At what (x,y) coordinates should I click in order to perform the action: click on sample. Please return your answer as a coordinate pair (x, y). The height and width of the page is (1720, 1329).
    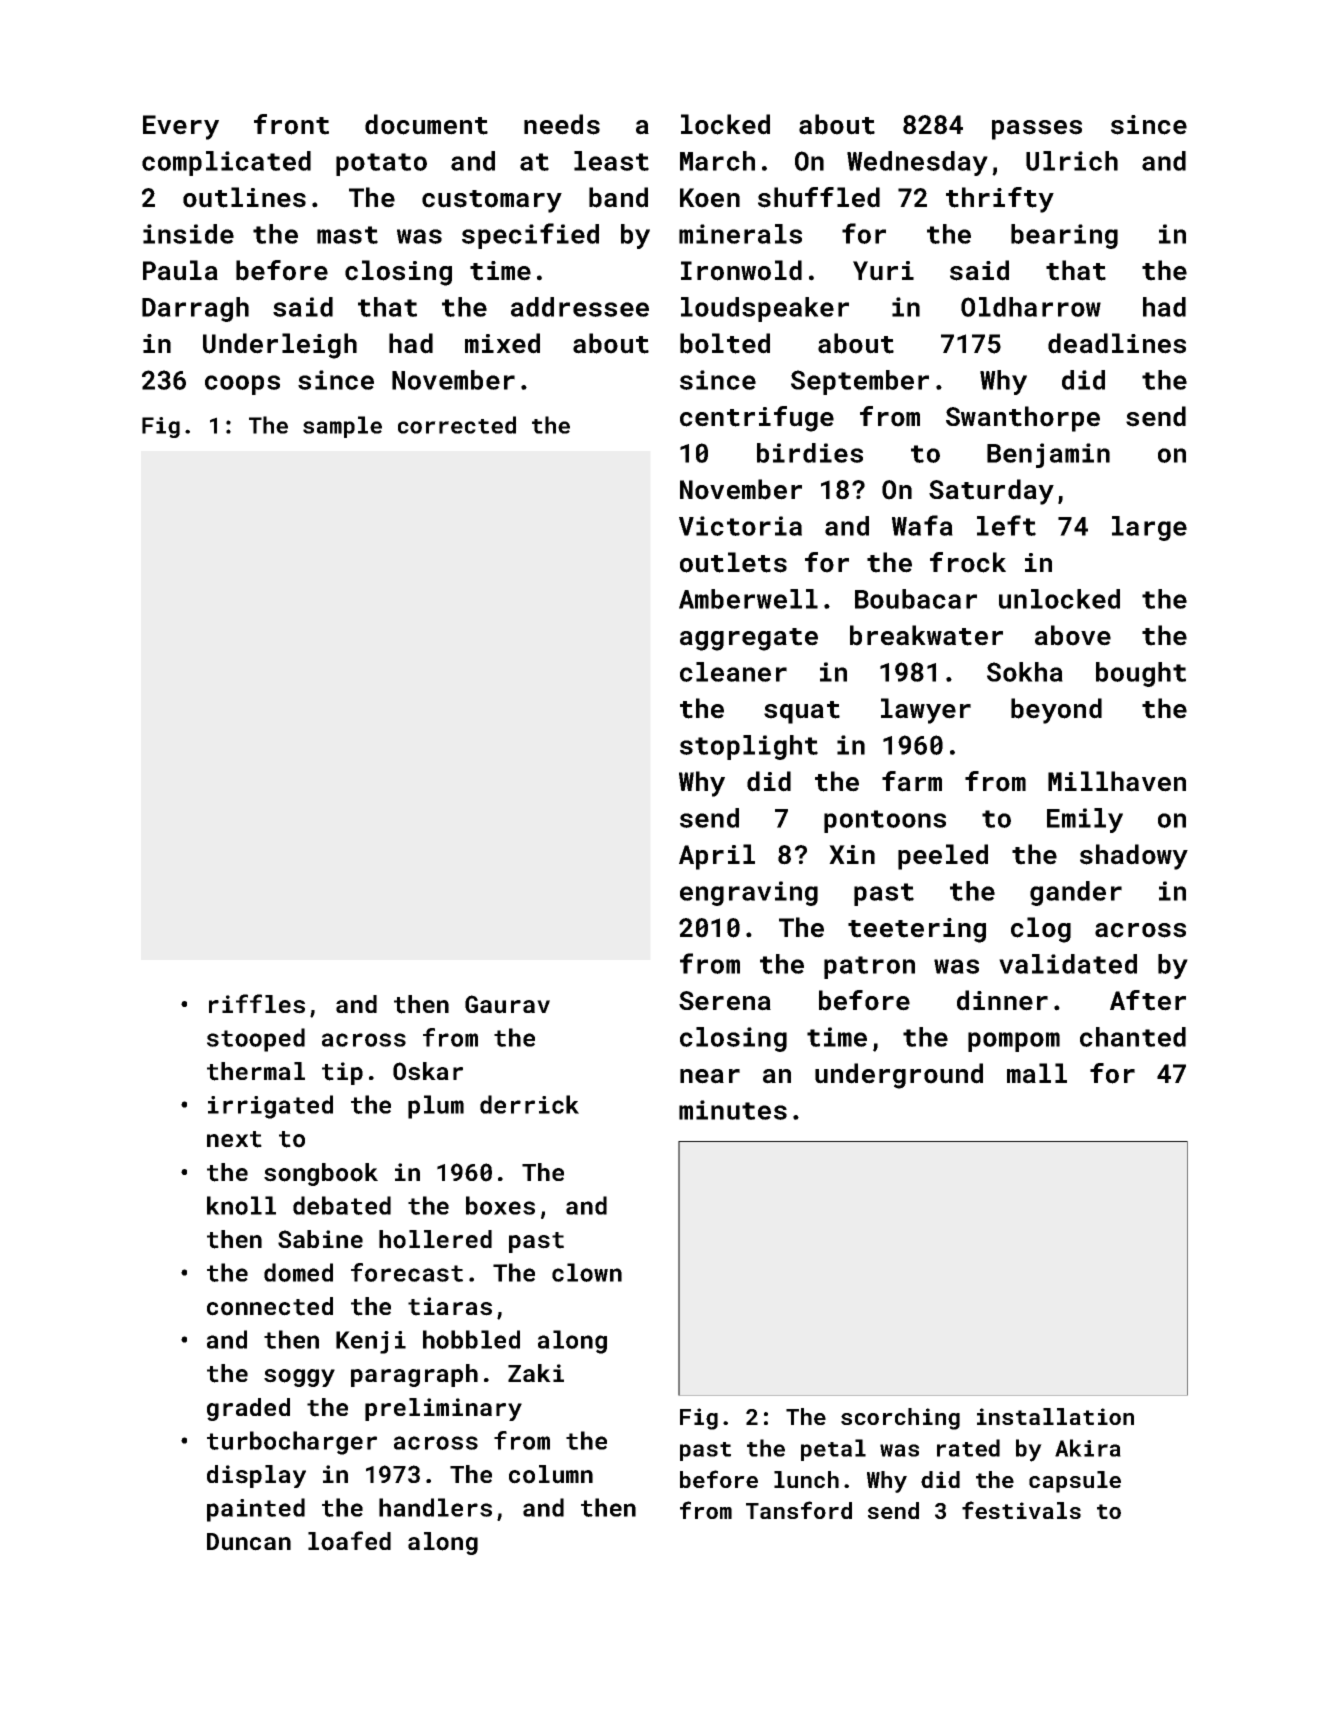
    Looking at the image, I should click on (342, 427).
